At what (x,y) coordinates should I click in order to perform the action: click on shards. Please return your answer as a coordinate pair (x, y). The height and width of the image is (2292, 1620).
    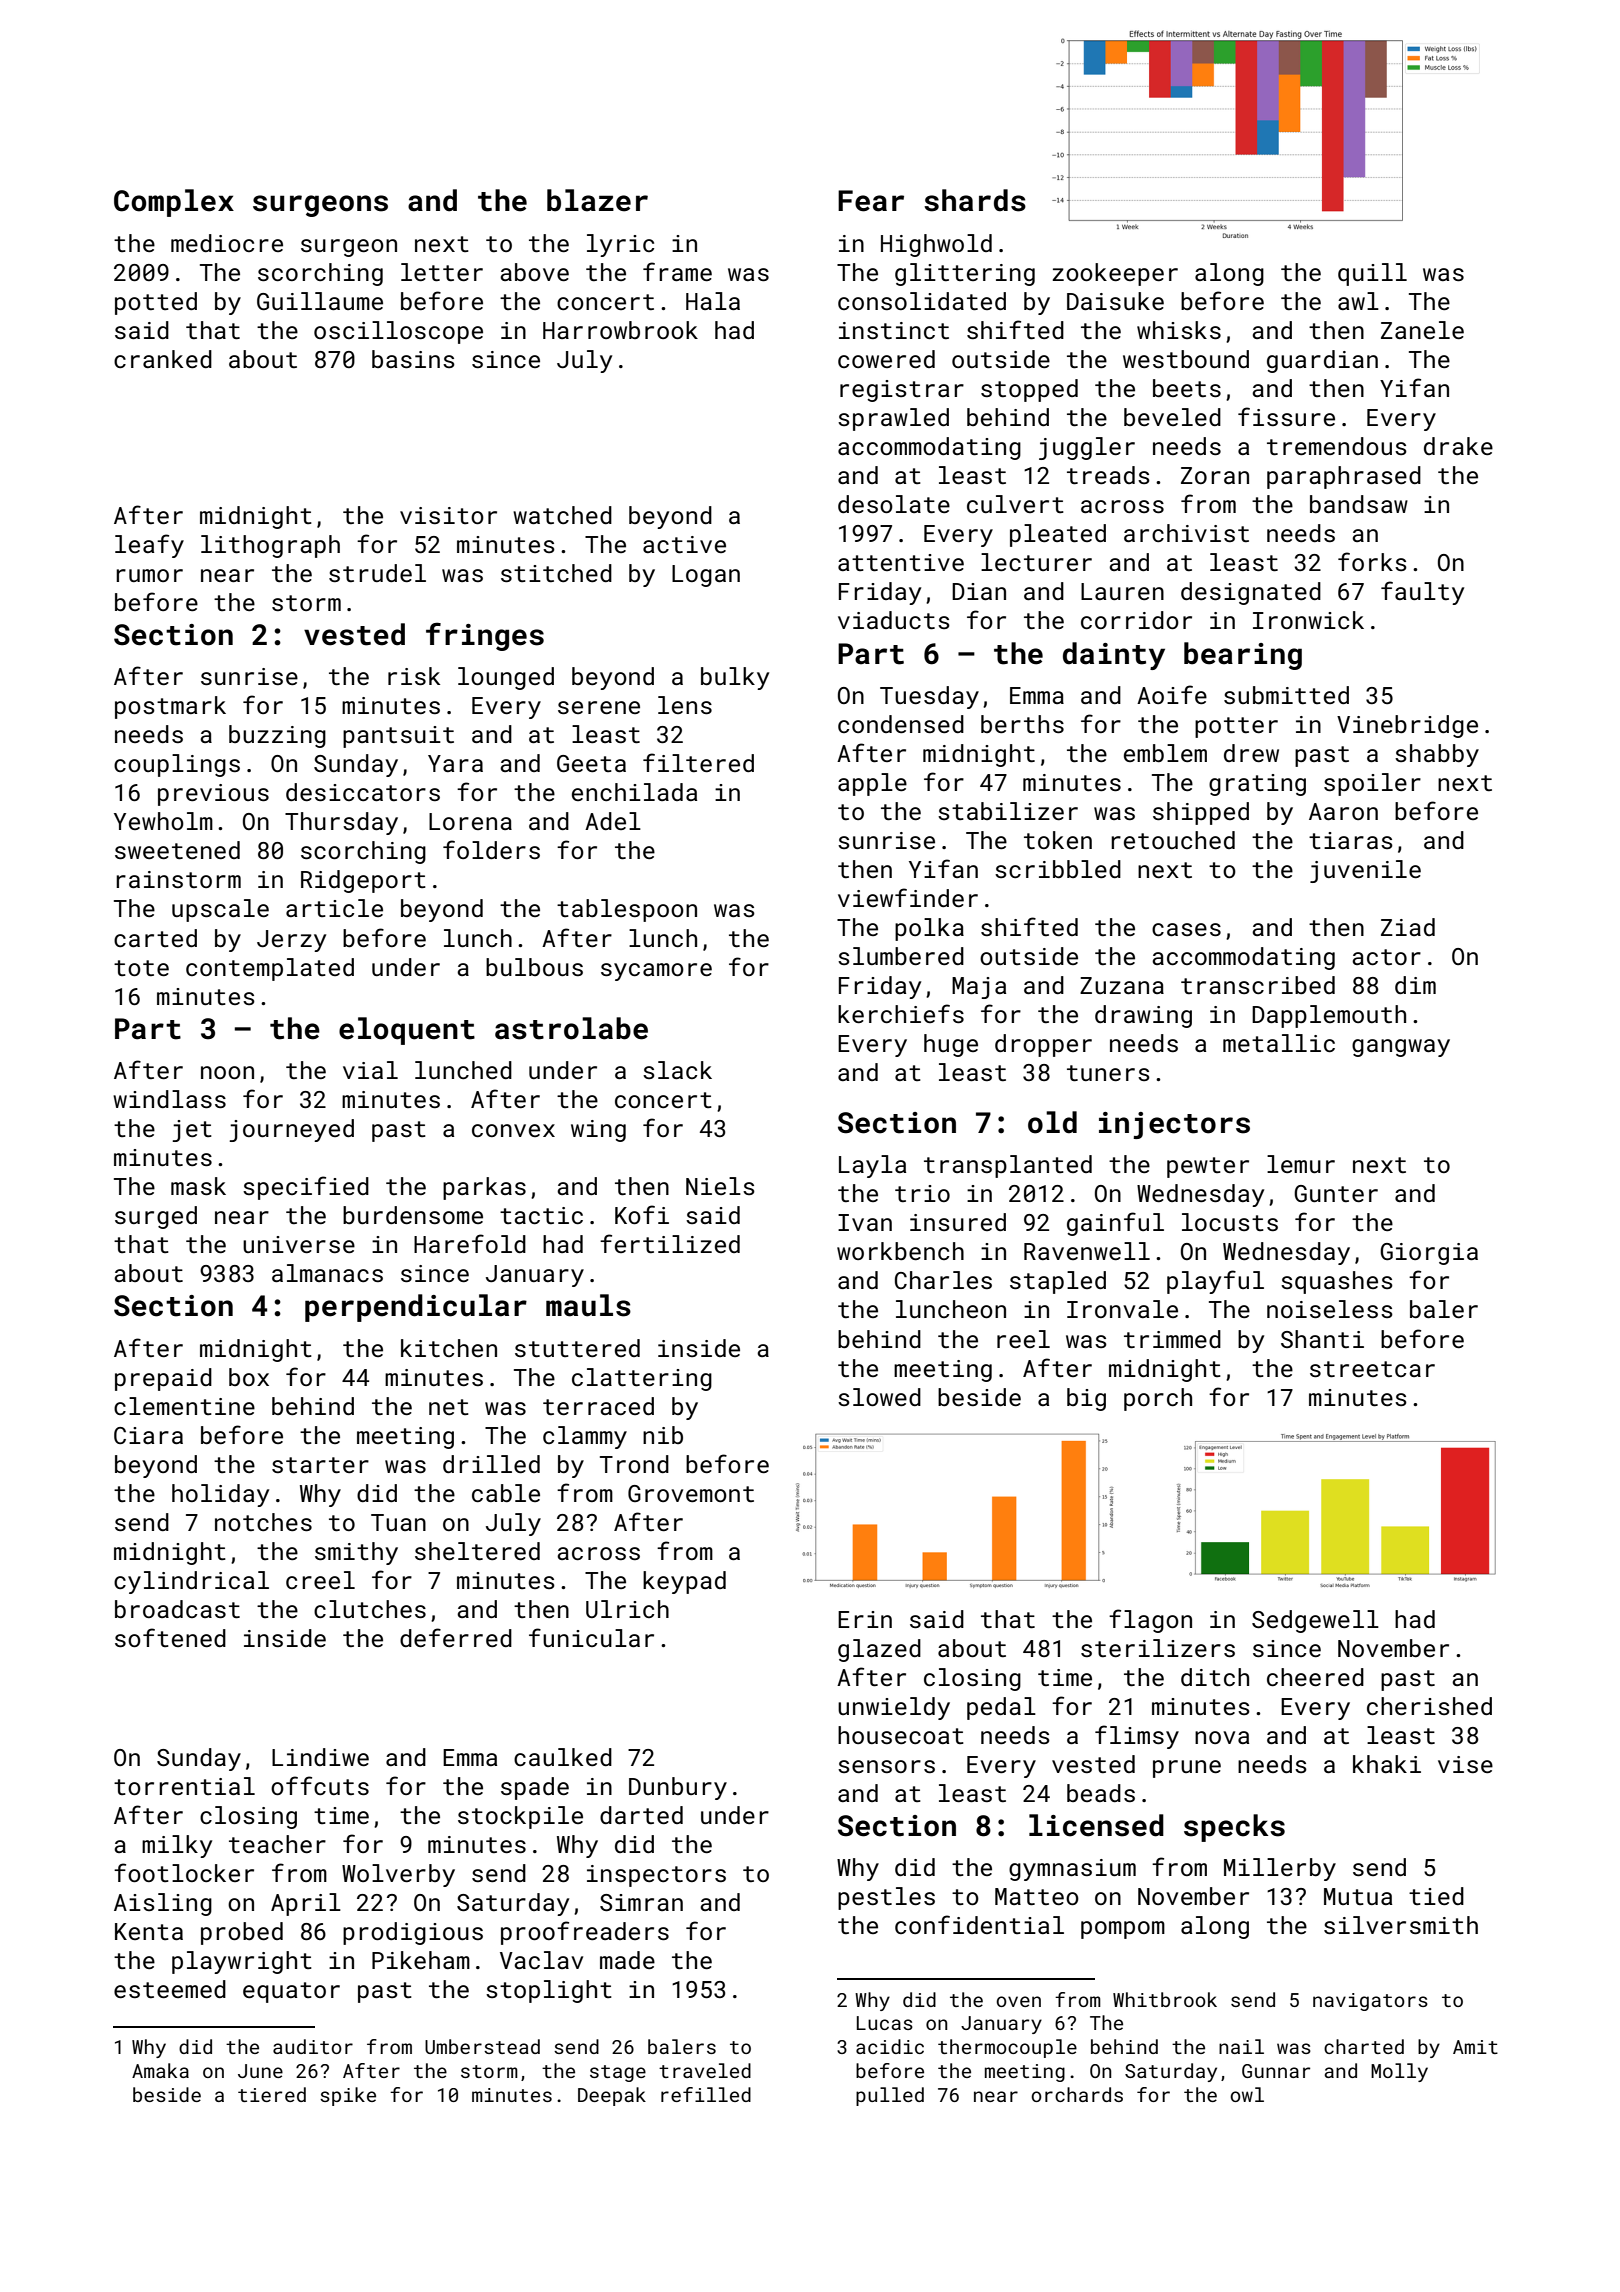
    Looking at the image, I should click on (975, 200).
